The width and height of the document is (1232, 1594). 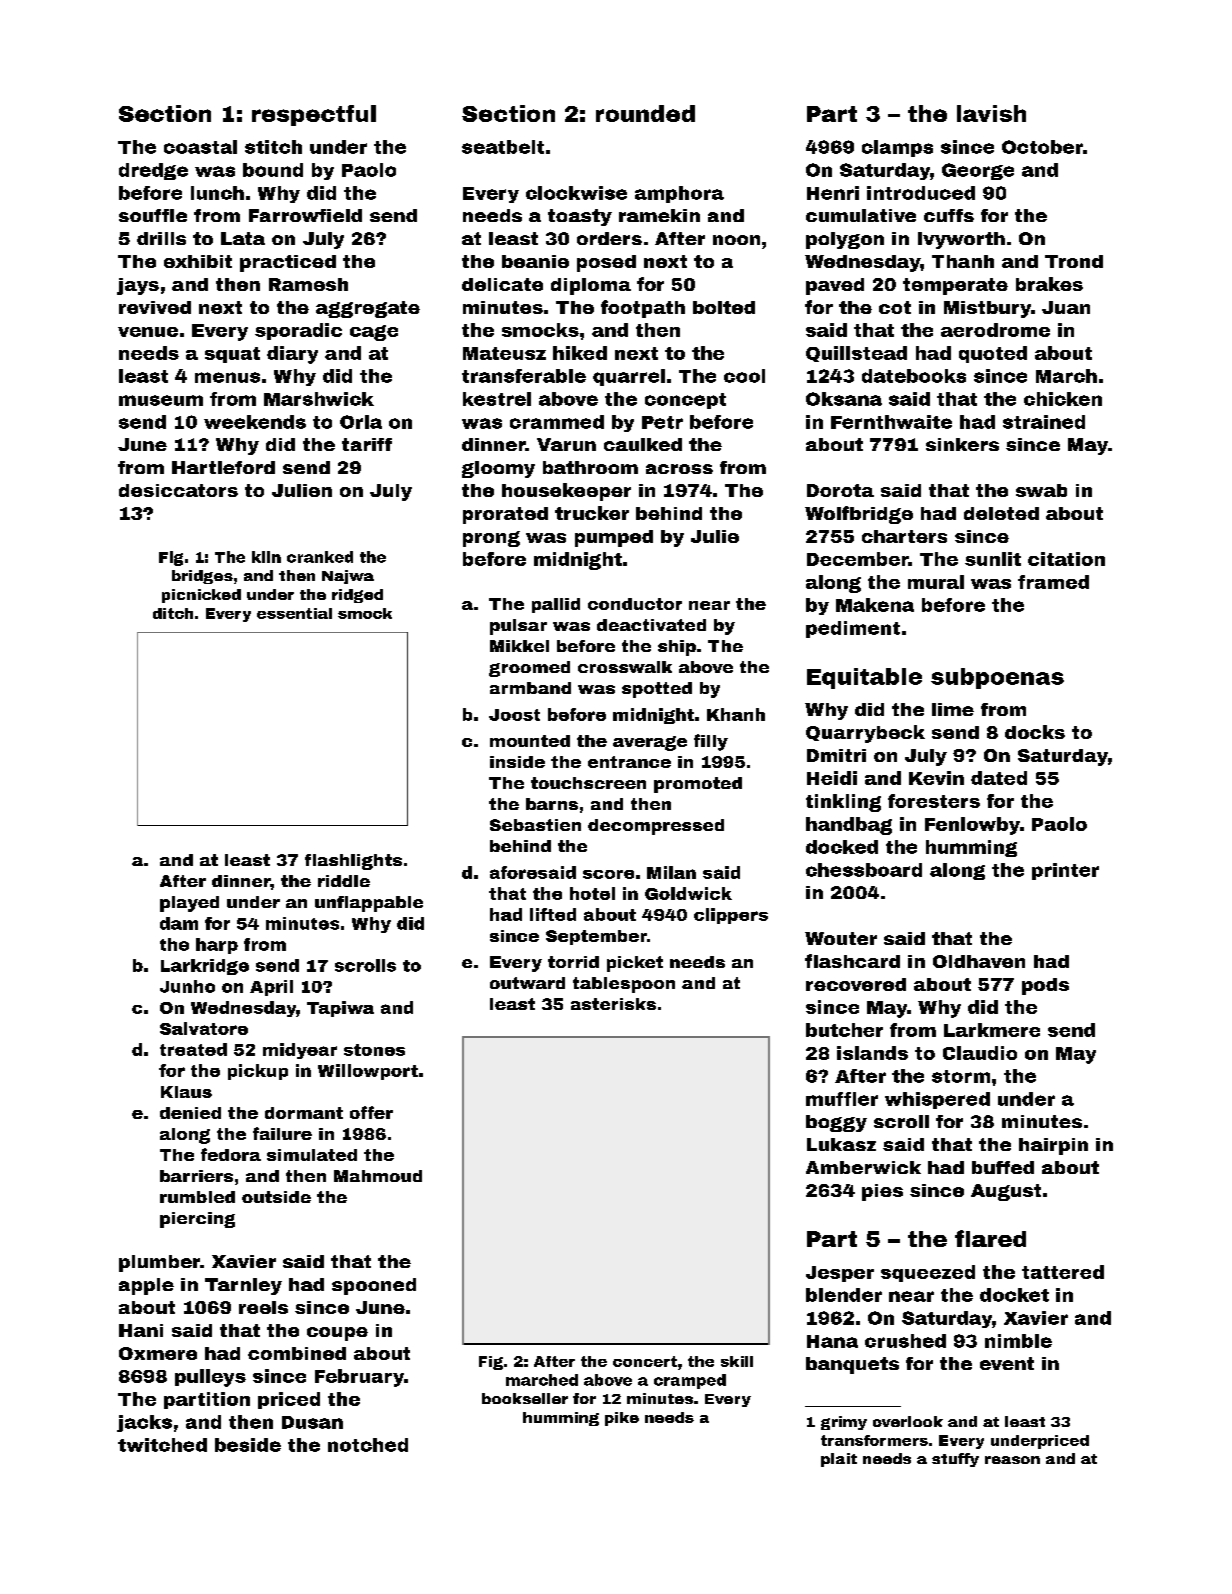 I want to click on essential, so click(x=294, y=613).
